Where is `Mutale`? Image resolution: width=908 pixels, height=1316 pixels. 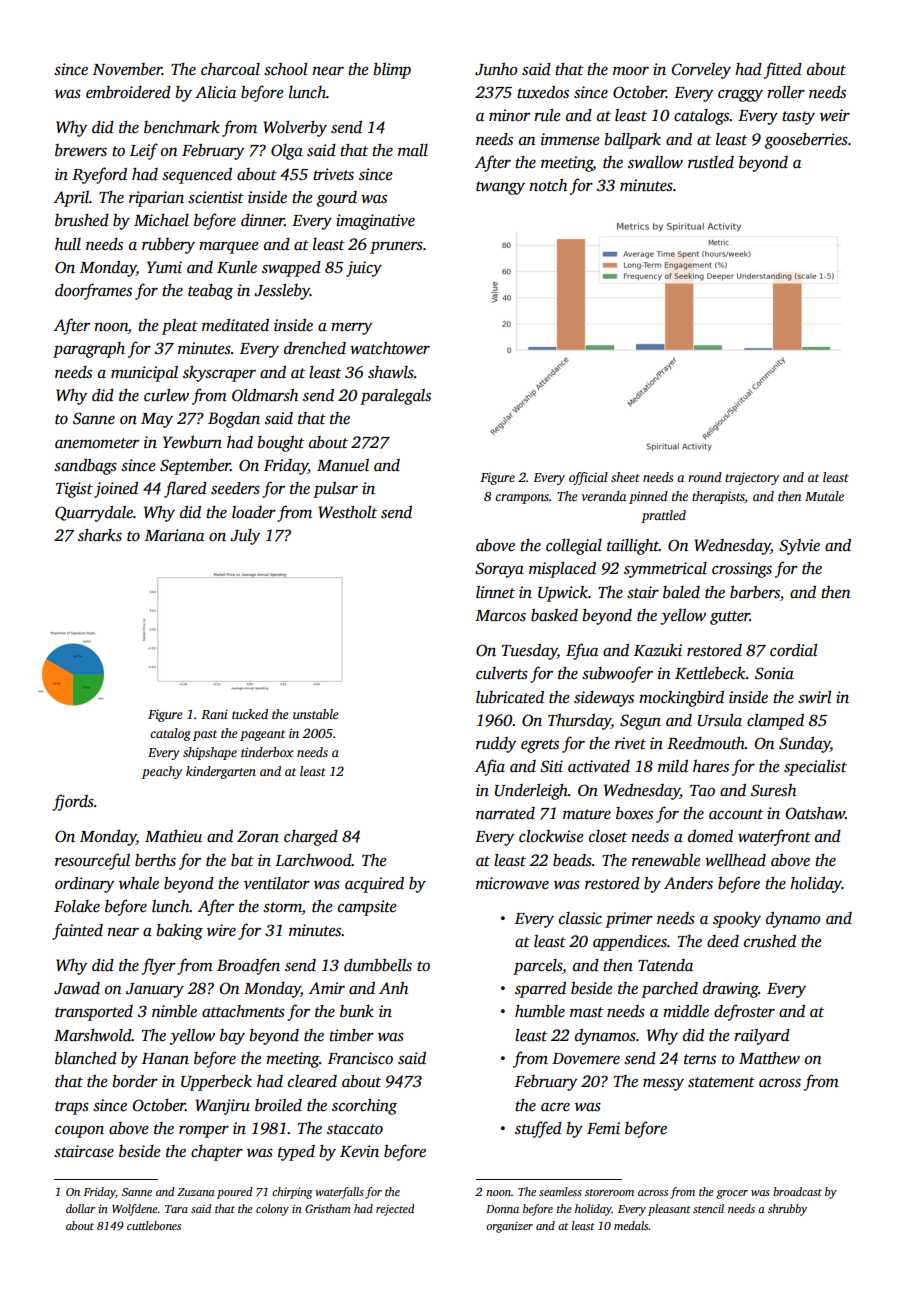 Mutale is located at coordinates (824, 496).
